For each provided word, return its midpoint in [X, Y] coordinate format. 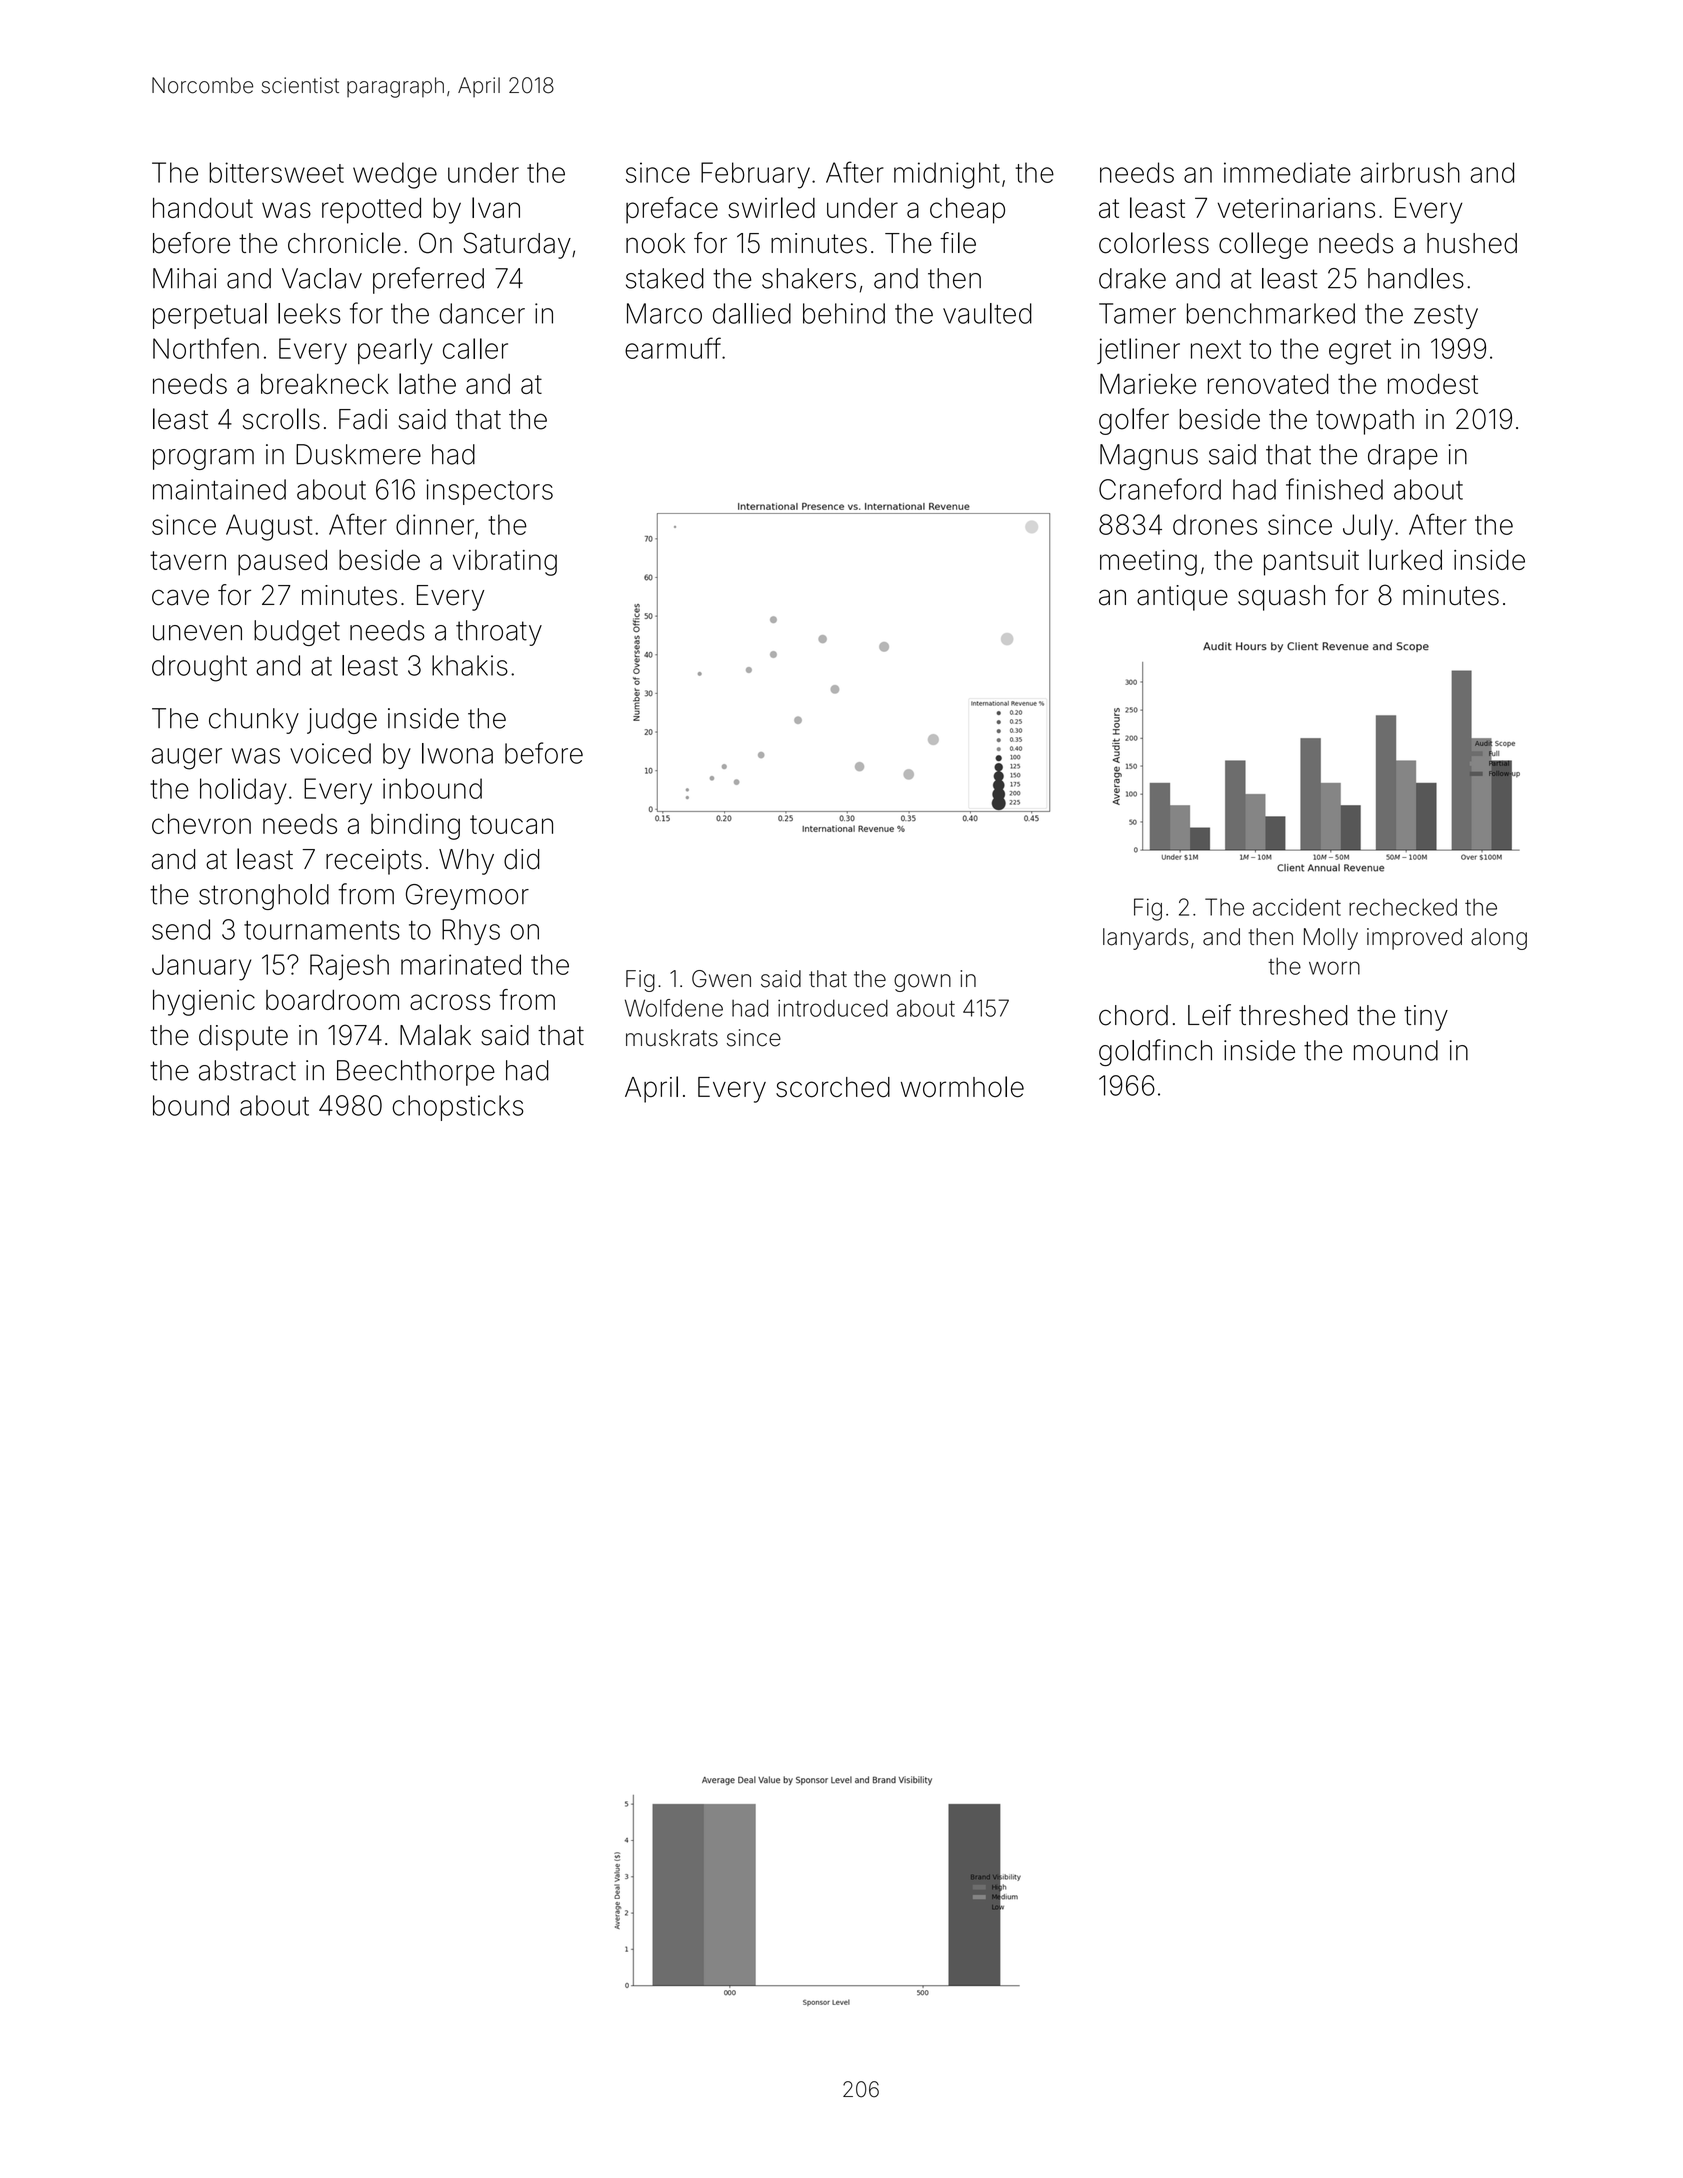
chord [1133, 1015]
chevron [201, 824]
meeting [1148, 563]
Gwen [721, 979]
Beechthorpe [416, 1073]
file [958, 243]
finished [1334, 489]
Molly [1331, 939]
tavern [188, 560]
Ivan [496, 207]
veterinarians [1296, 208]
